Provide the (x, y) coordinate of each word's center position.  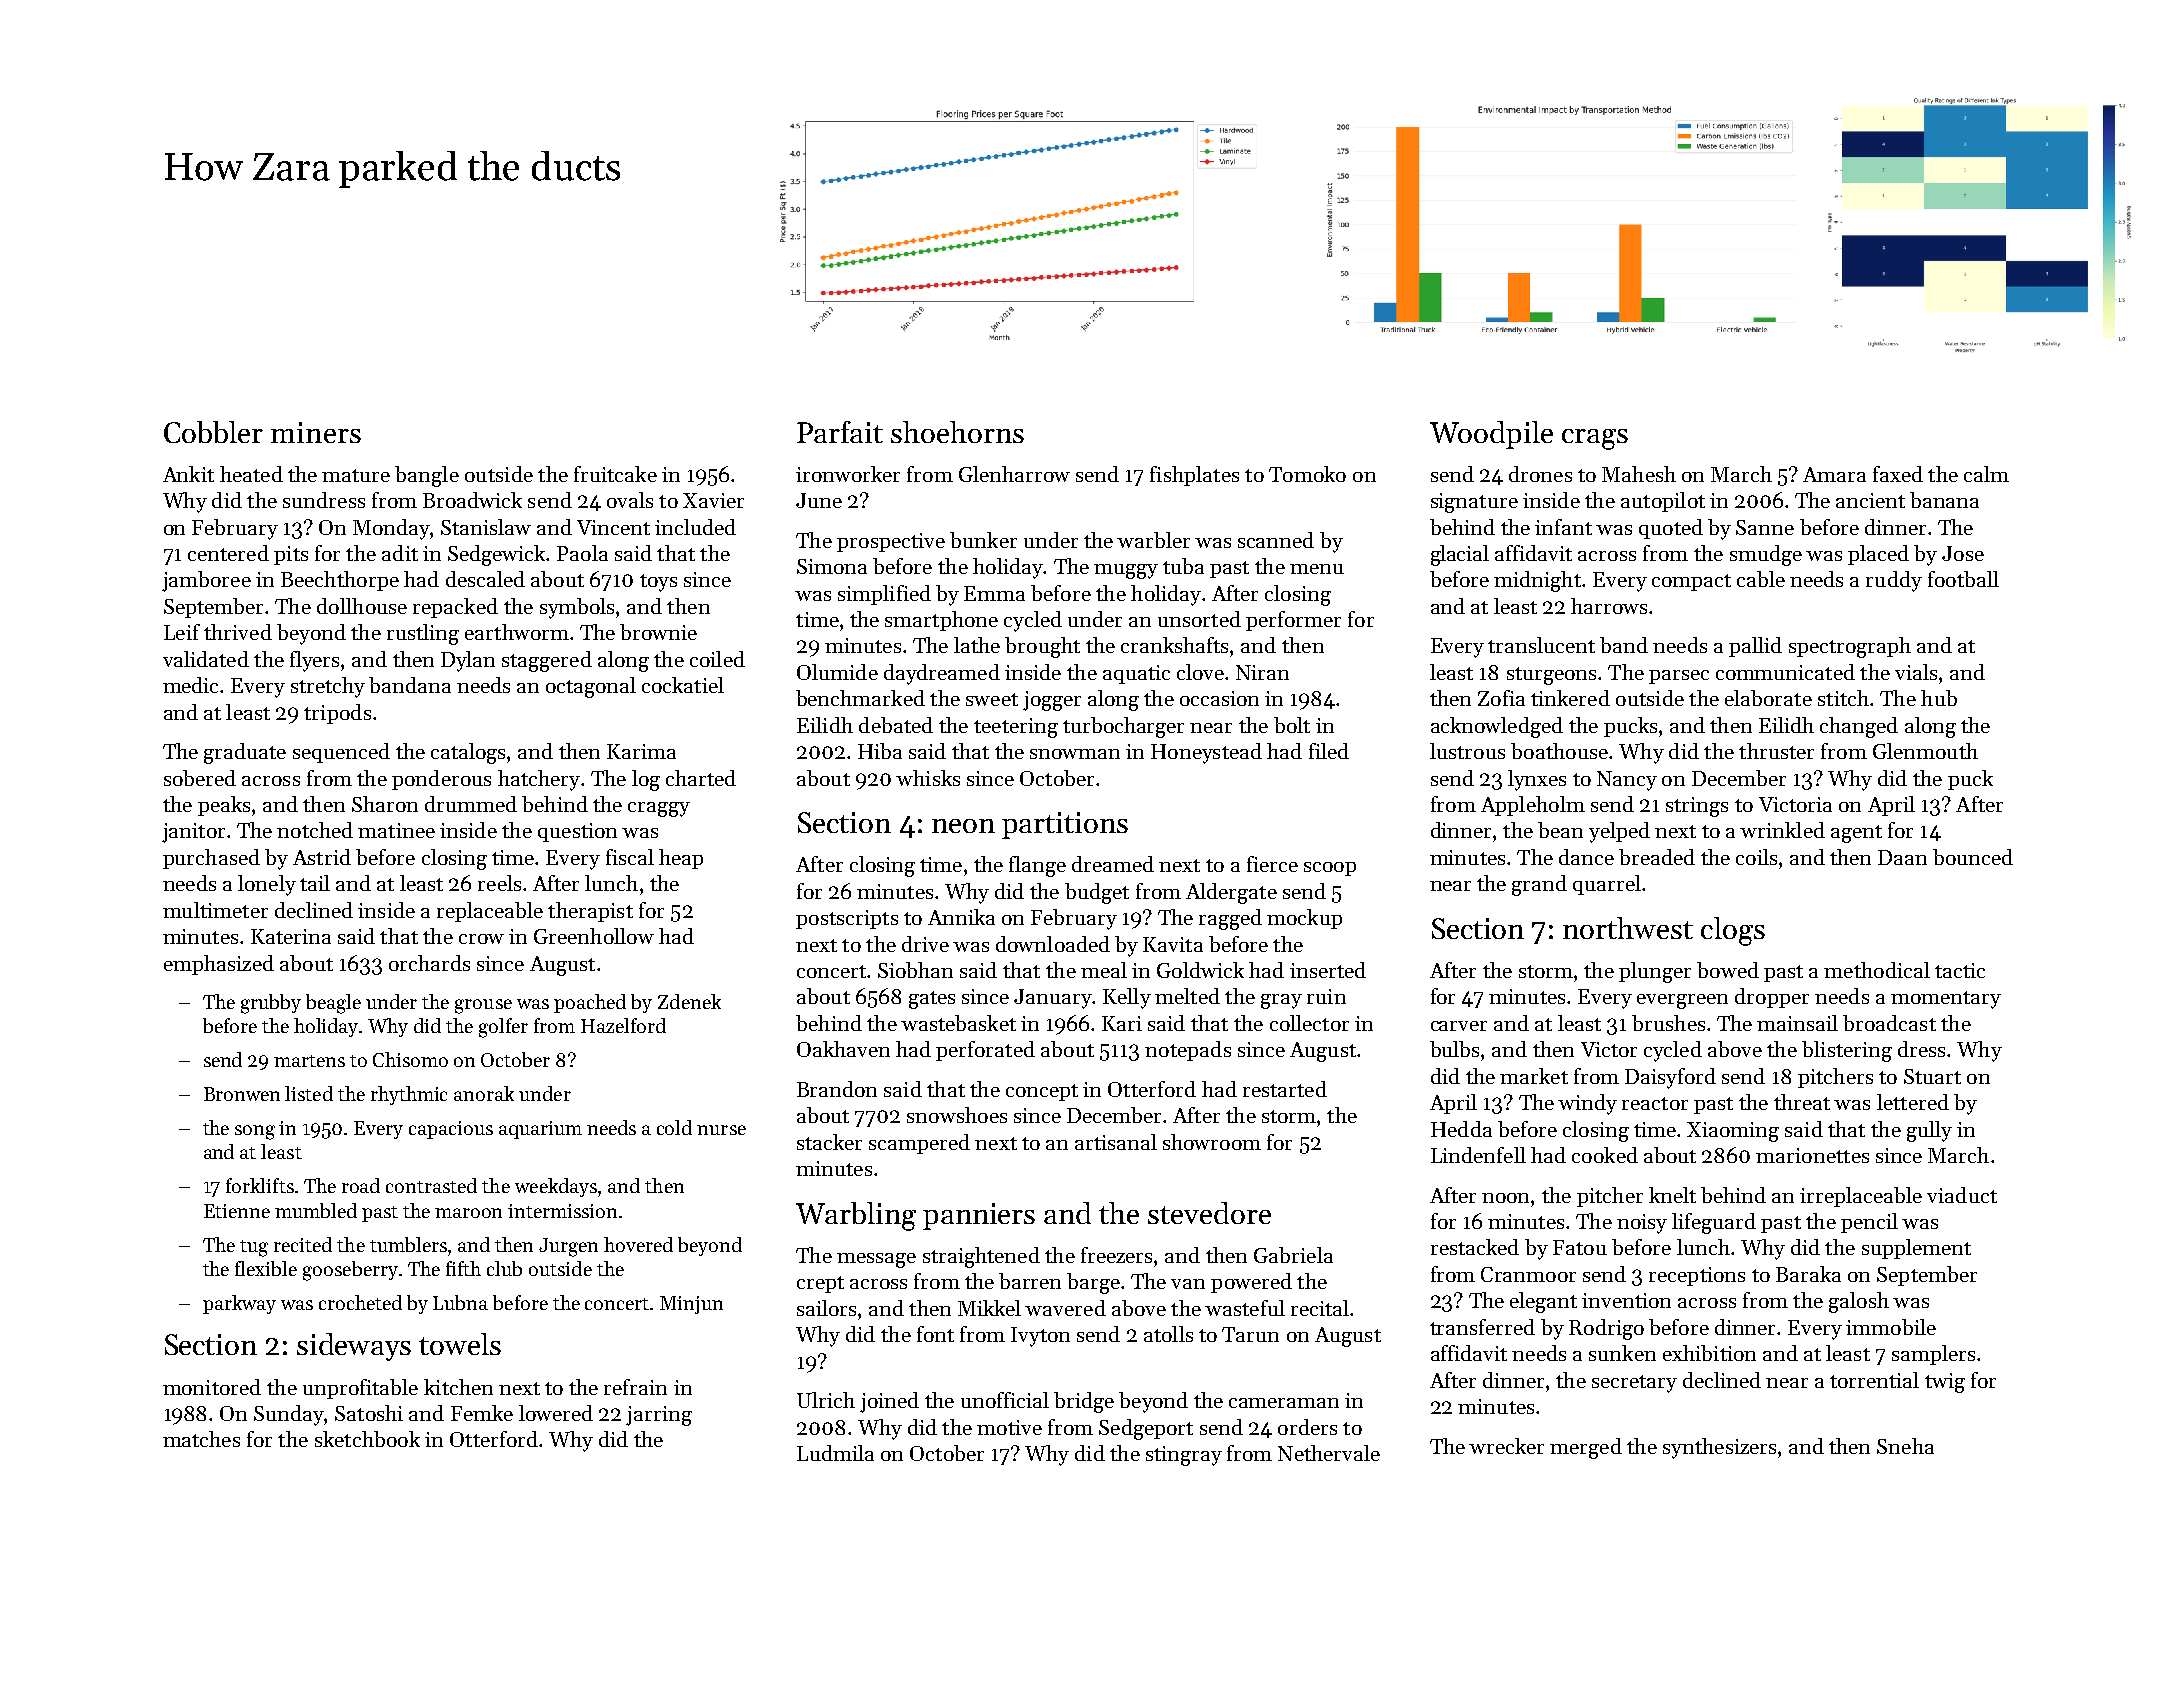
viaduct (1962, 1195)
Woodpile (1491, 435)
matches (201, 1439)
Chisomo (410, 1059)
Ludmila (835, 1453)
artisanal (1116, 1142)
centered (228, 553)
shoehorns (957, 432)
